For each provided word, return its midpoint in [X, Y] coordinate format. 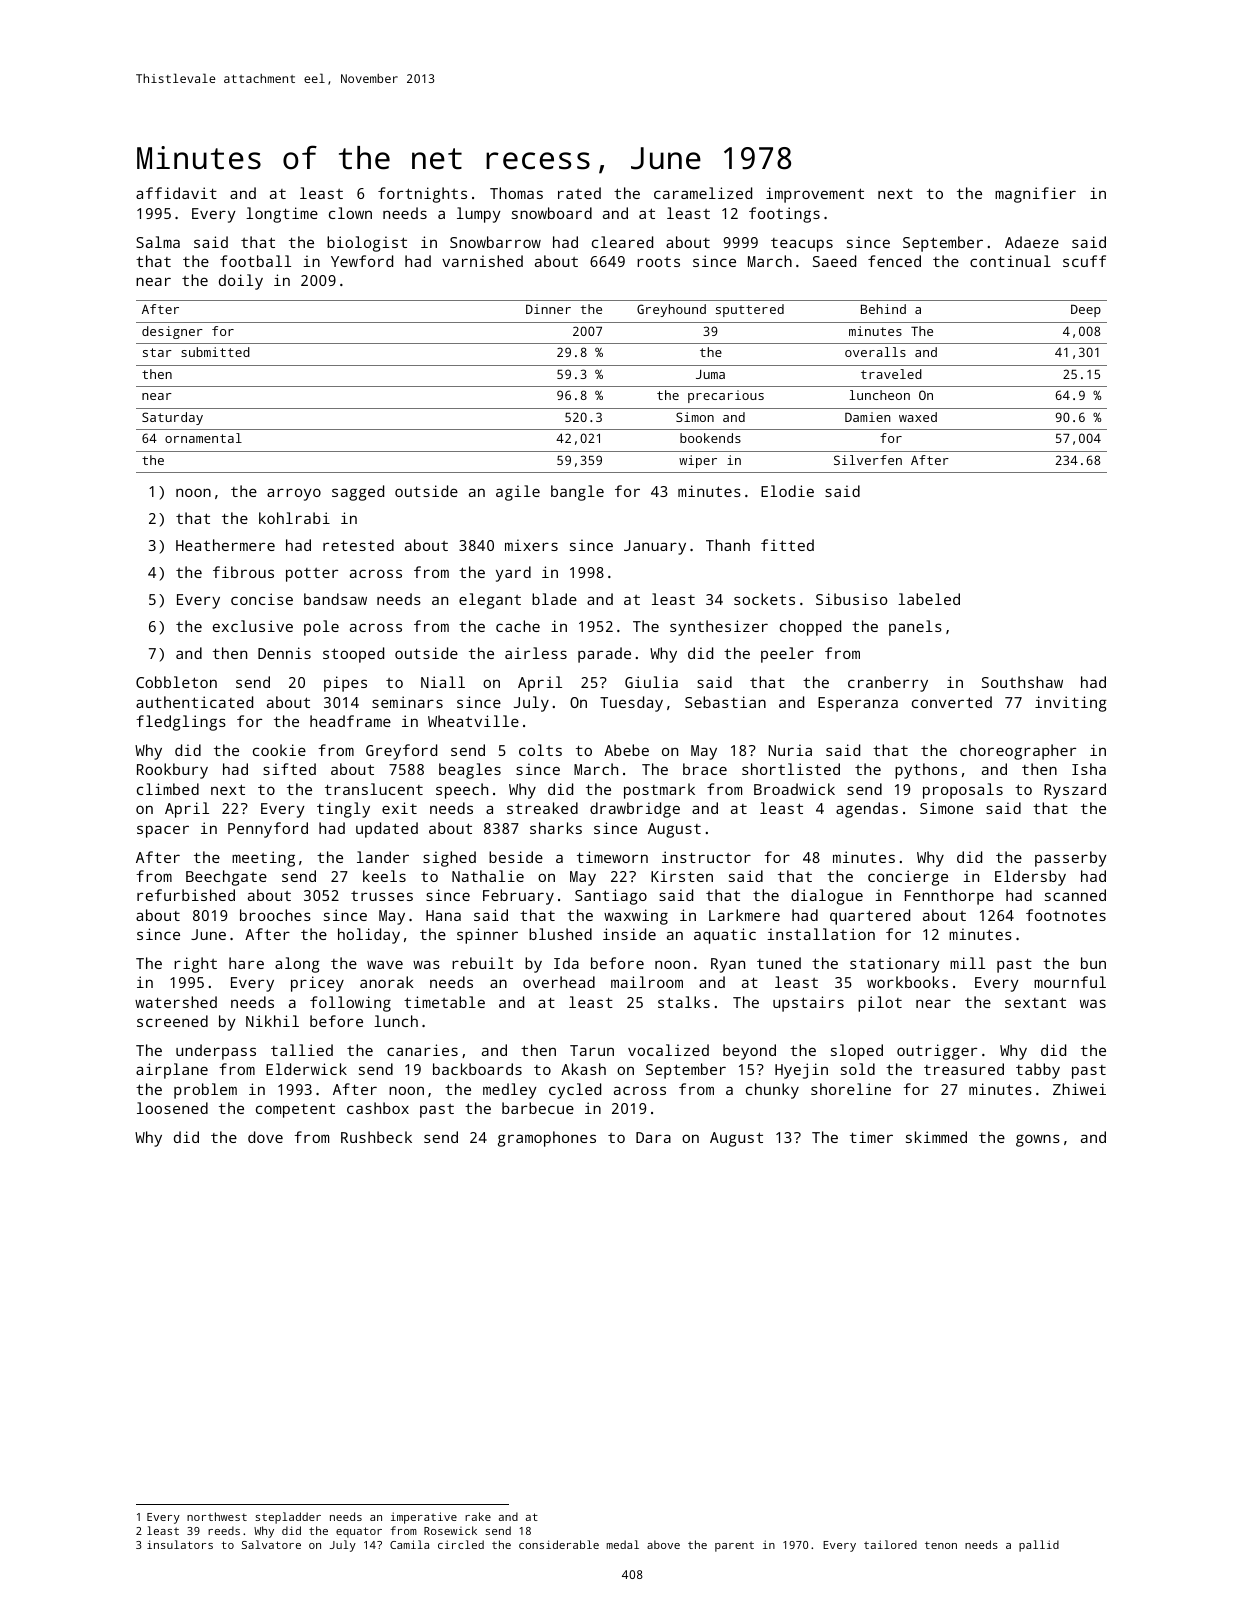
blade [554, 599]
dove [265, 1137]
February [518, 897]
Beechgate [226, 878]
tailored [890, 1544]
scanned [1075, 895]
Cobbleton [176, 682]
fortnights [422, 195]
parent [734, 1546]
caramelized [703, 193]
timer [871, 1137]
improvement [815, 195]
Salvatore [271, 1544]
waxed [918, 417]
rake [478, 1516]
